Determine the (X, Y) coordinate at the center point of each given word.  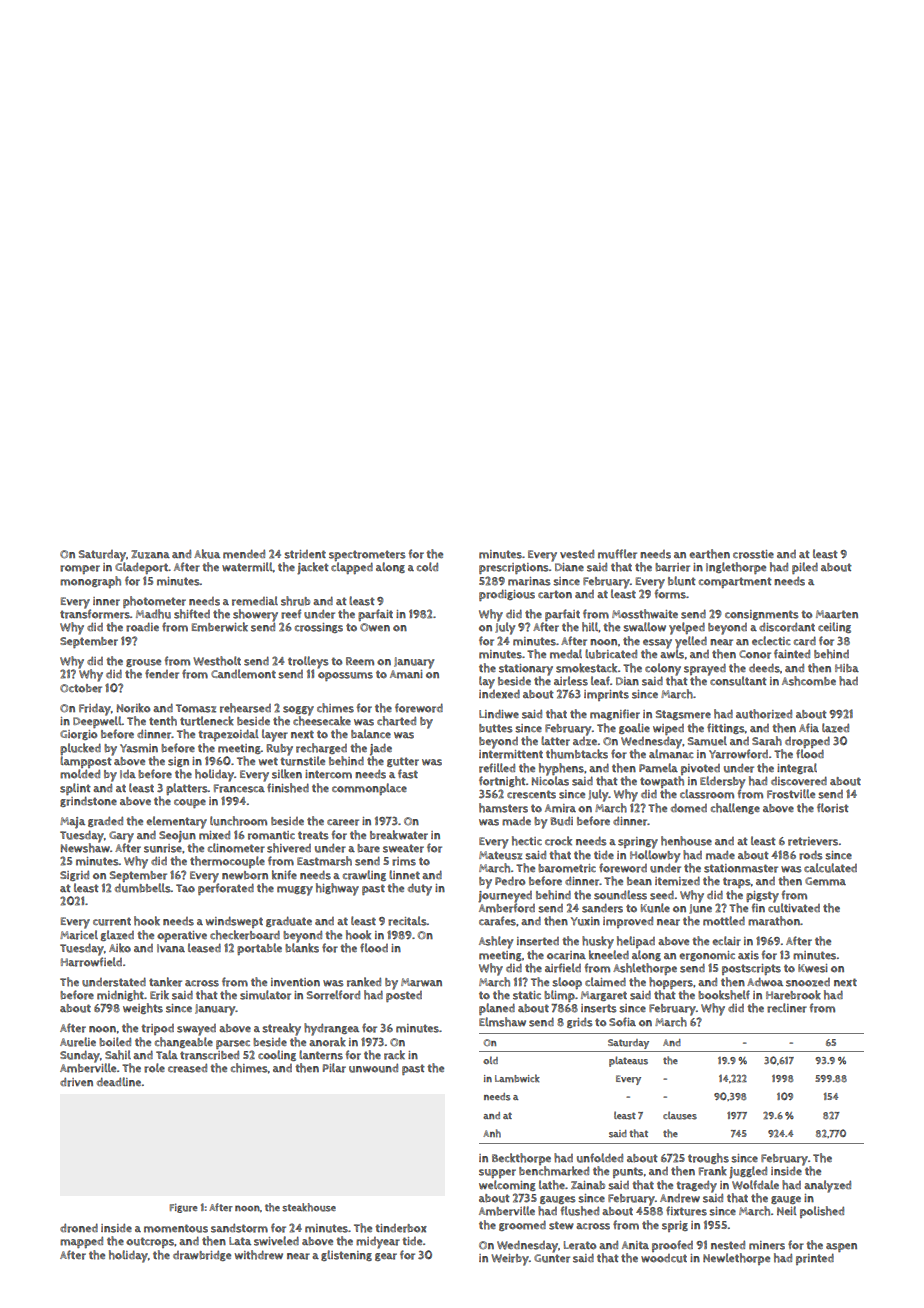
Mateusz (500, 855)
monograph (90, 582)
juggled (748, 1172)
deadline (119, 1081)
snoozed (808, 982)
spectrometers (367, 555)
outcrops (150, 1242)
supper (497, 1173)
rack (394, 1055)
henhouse (686, 841)
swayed (196, 1030)
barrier (672, 567)
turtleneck (207, 721)
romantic (271, 835)
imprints (606, 695)
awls (672, 654)
